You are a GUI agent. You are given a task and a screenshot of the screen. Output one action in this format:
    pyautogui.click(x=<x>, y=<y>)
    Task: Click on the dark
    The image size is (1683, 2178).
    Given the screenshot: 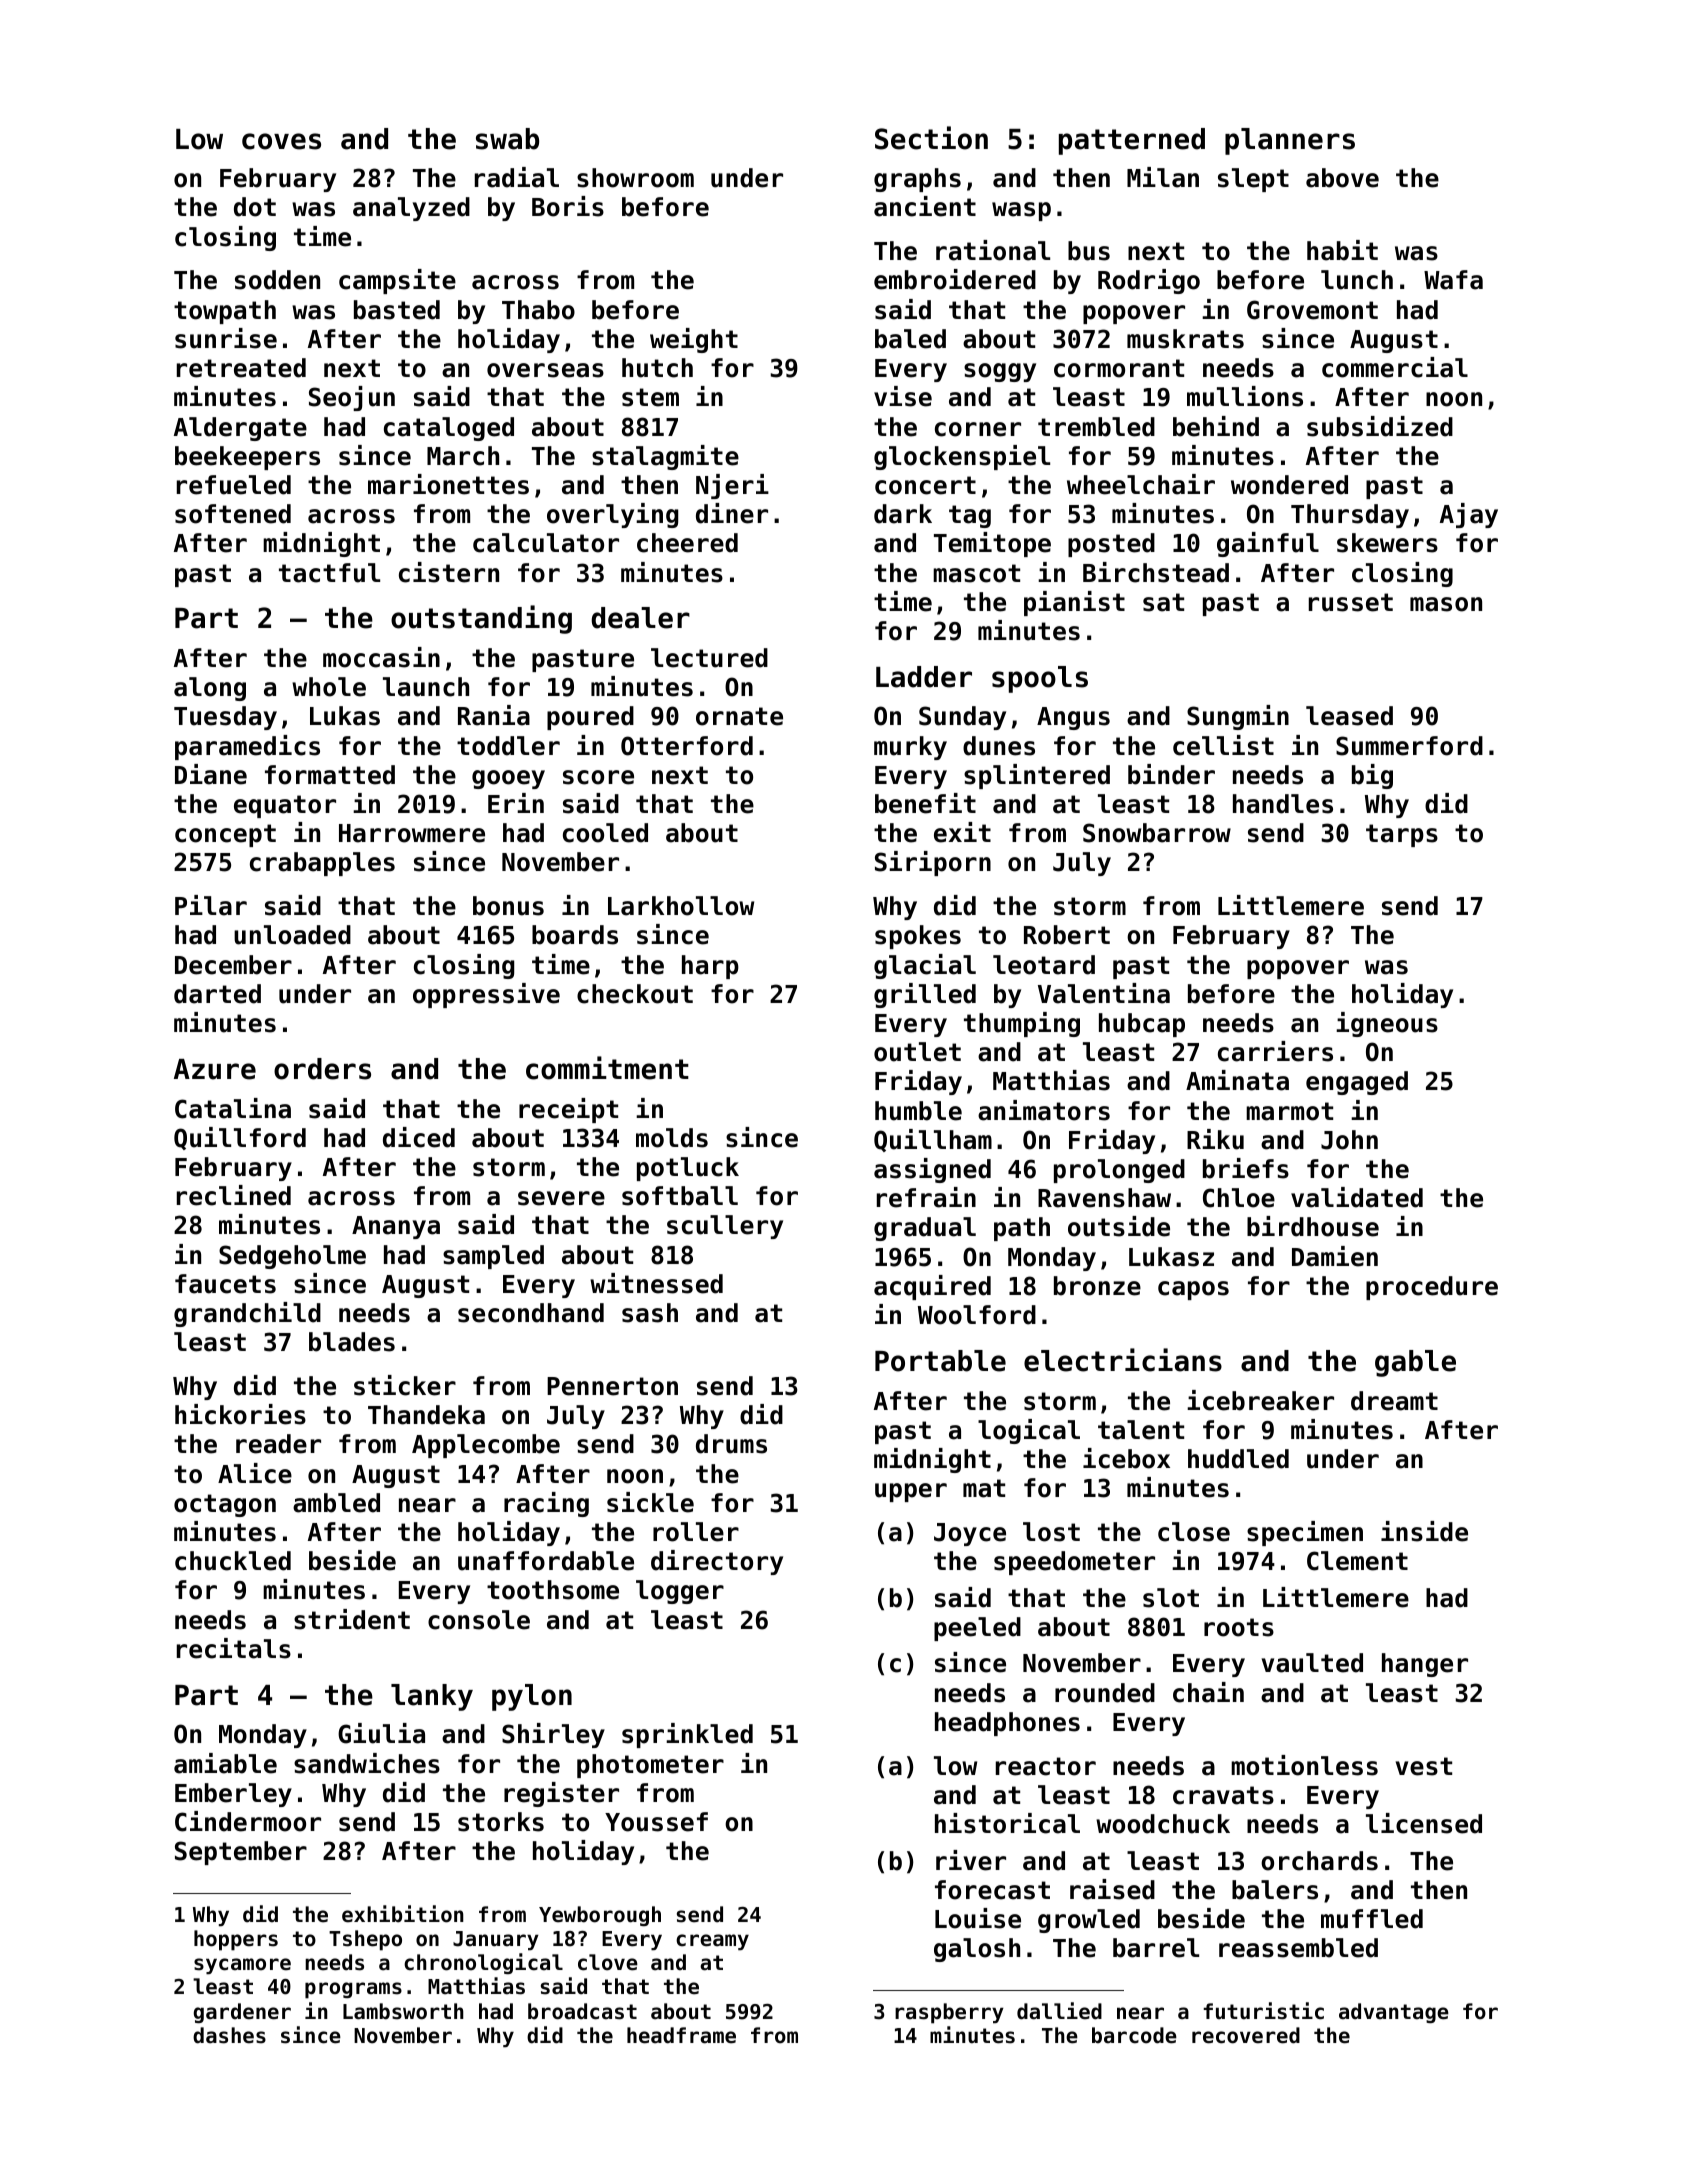 What is the action you would take?
    pyautogui.click(x=903, y=514)
